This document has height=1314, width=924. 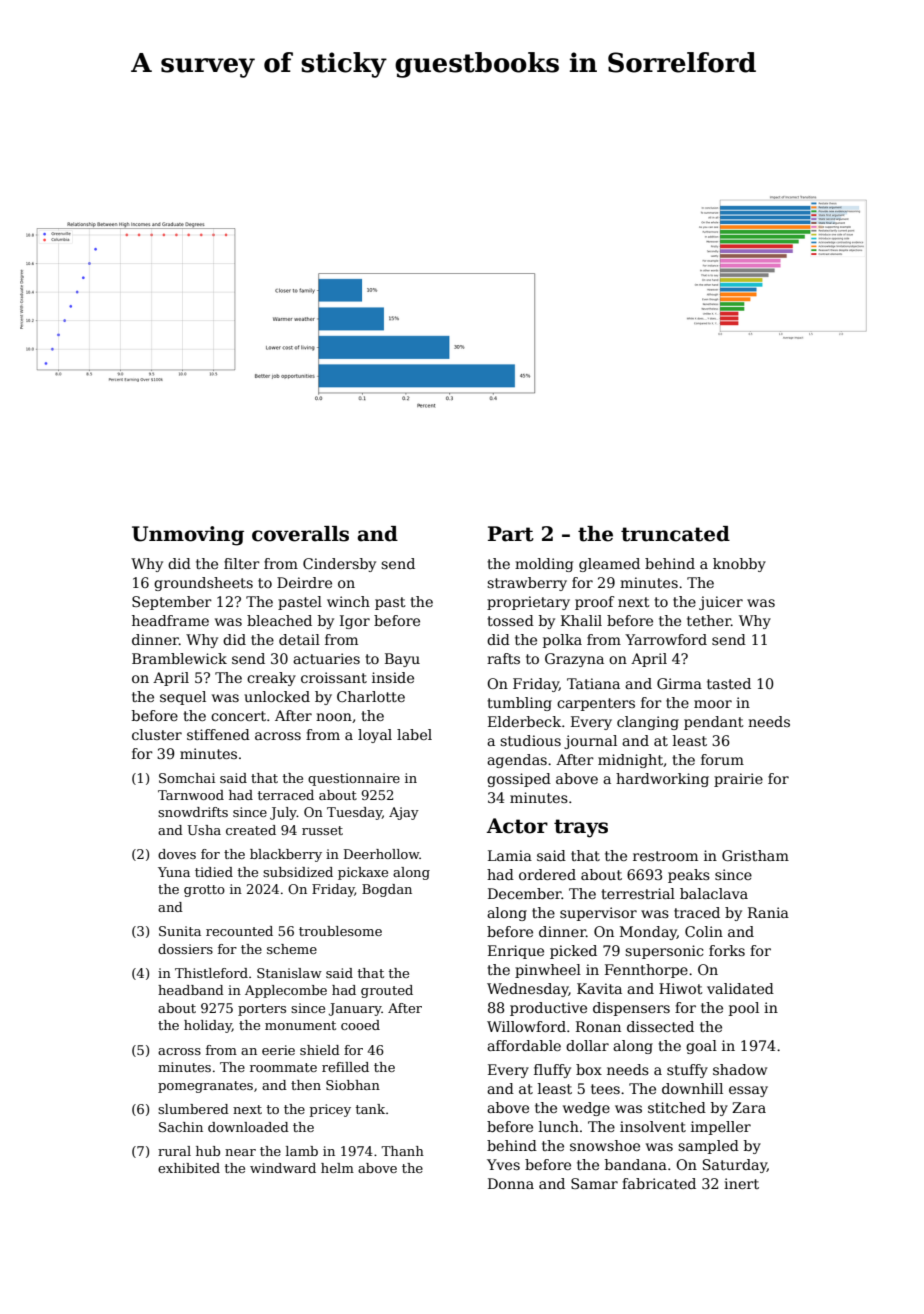 I want to click on strawberry, so click(x=527, y=584).
